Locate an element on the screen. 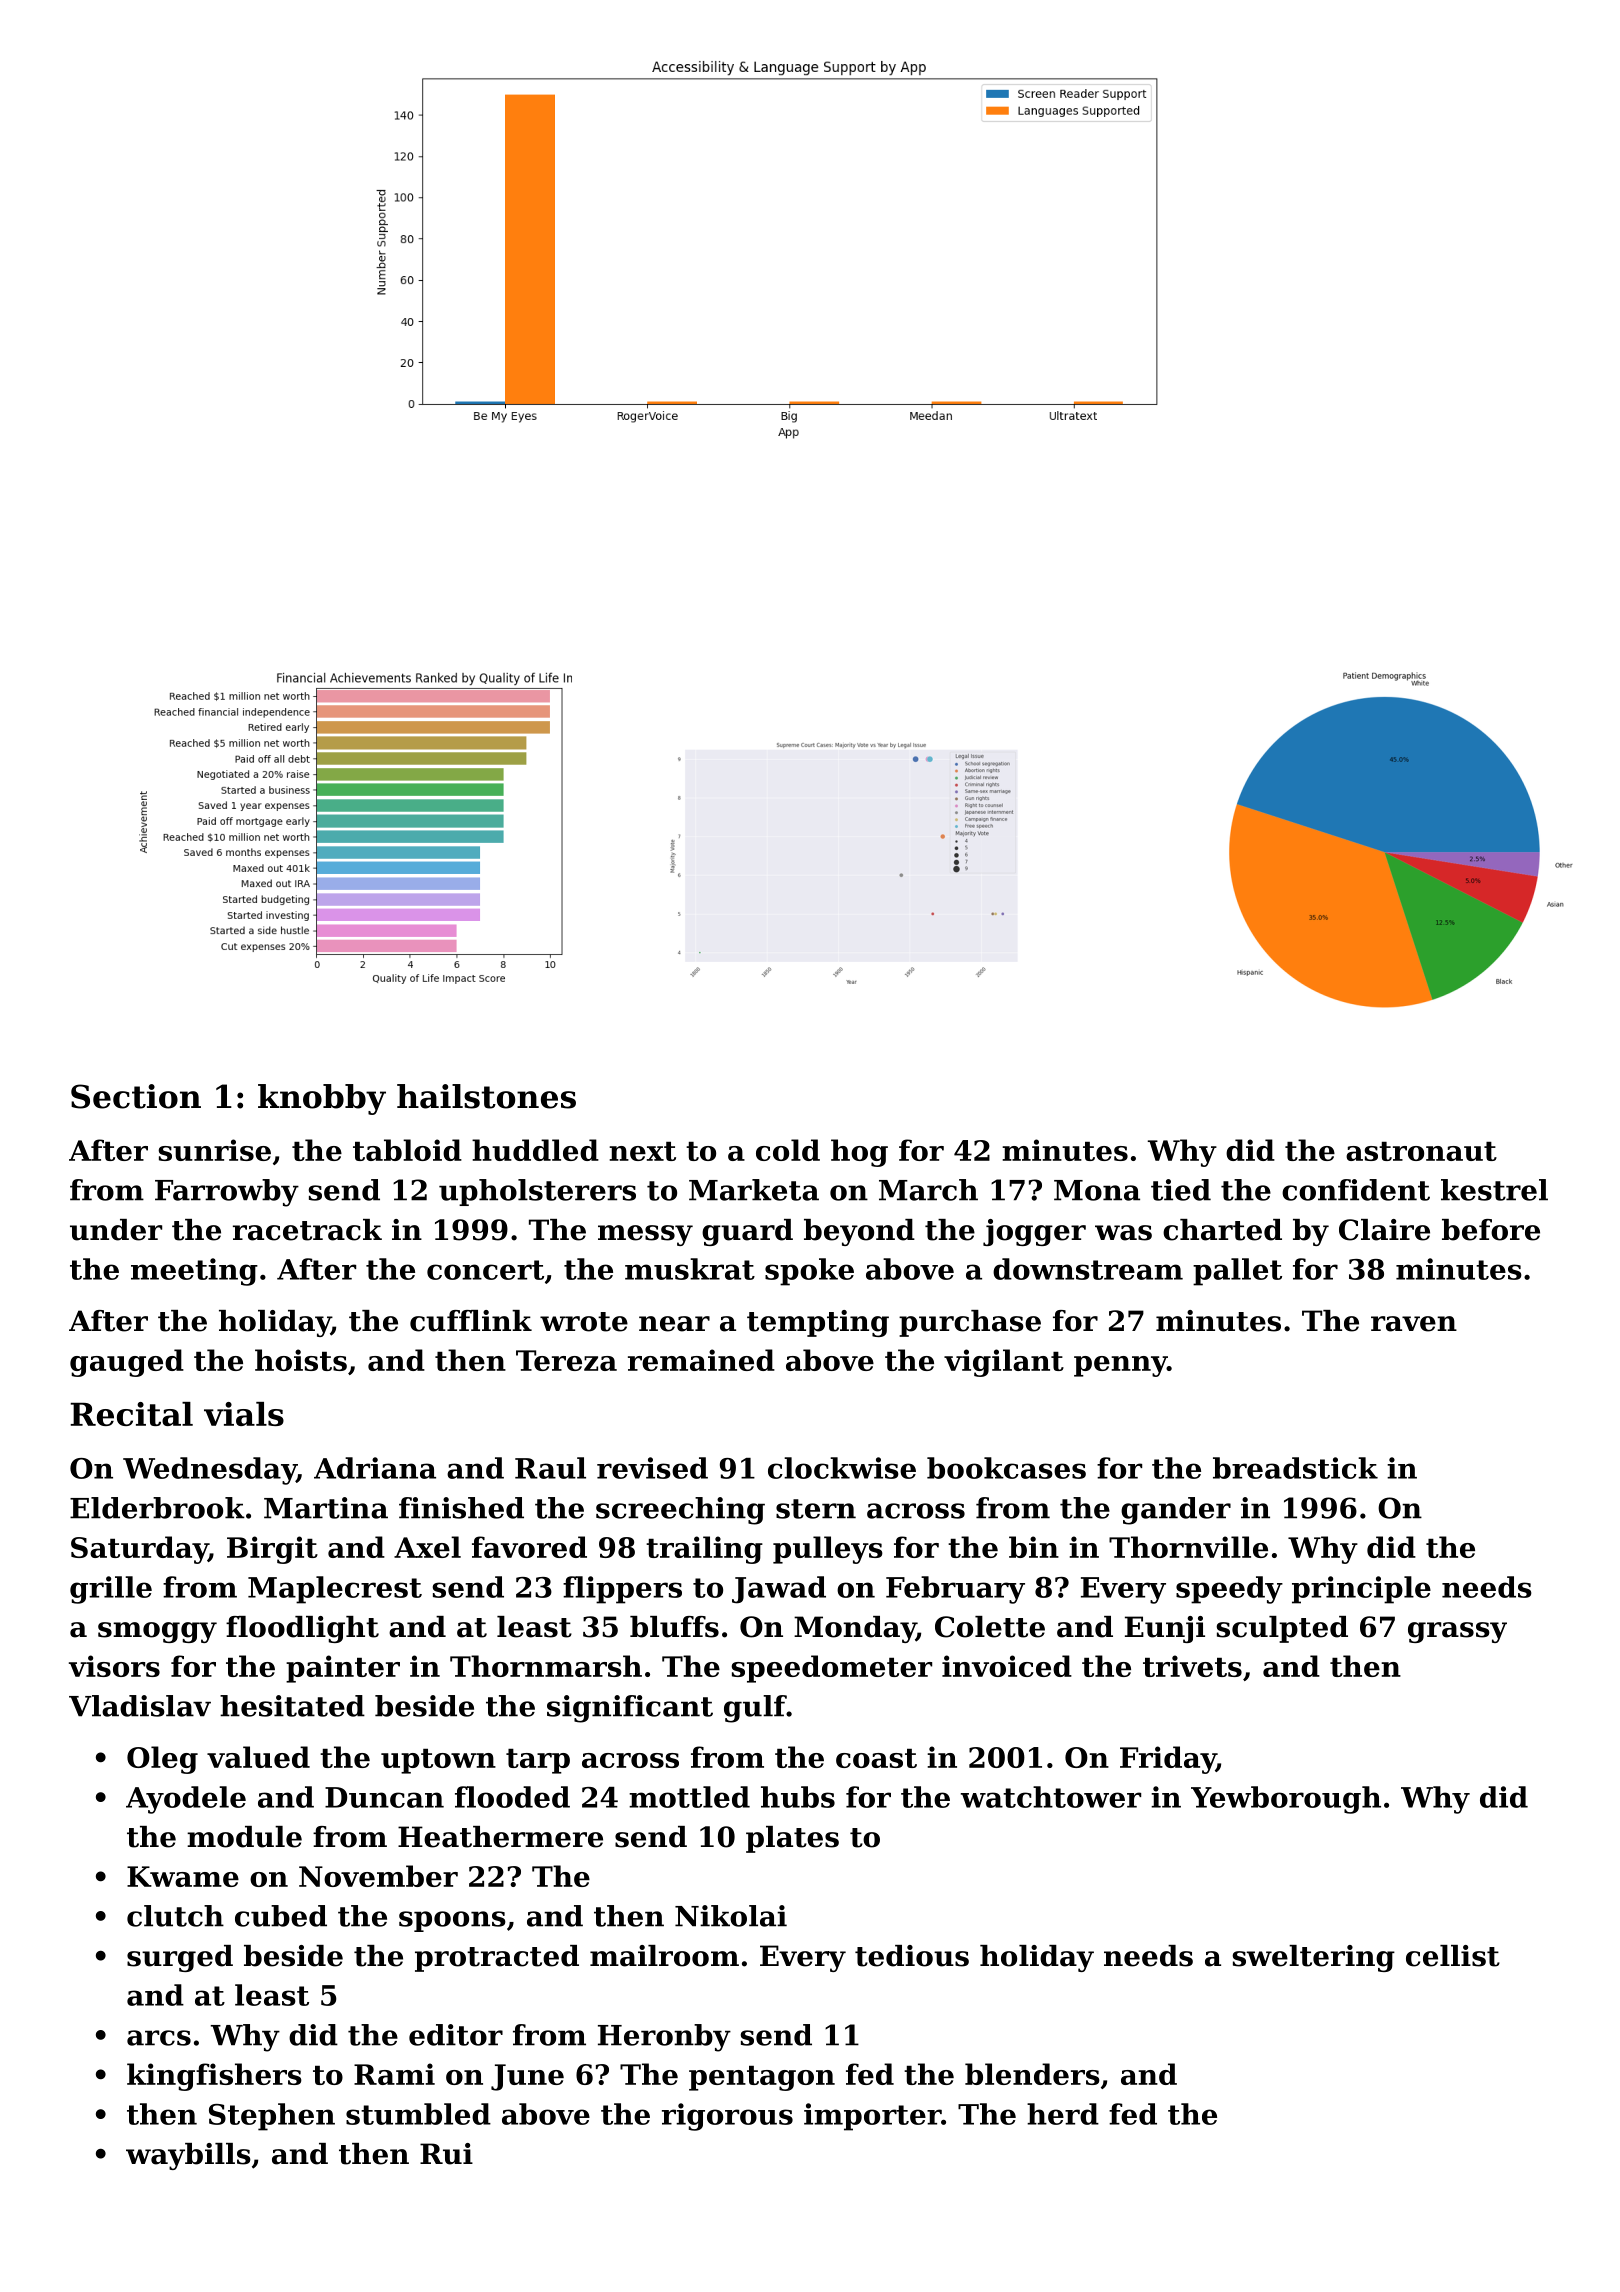 The image size is (1620, 2292). Martina is located at coordinates (326, 1508).
